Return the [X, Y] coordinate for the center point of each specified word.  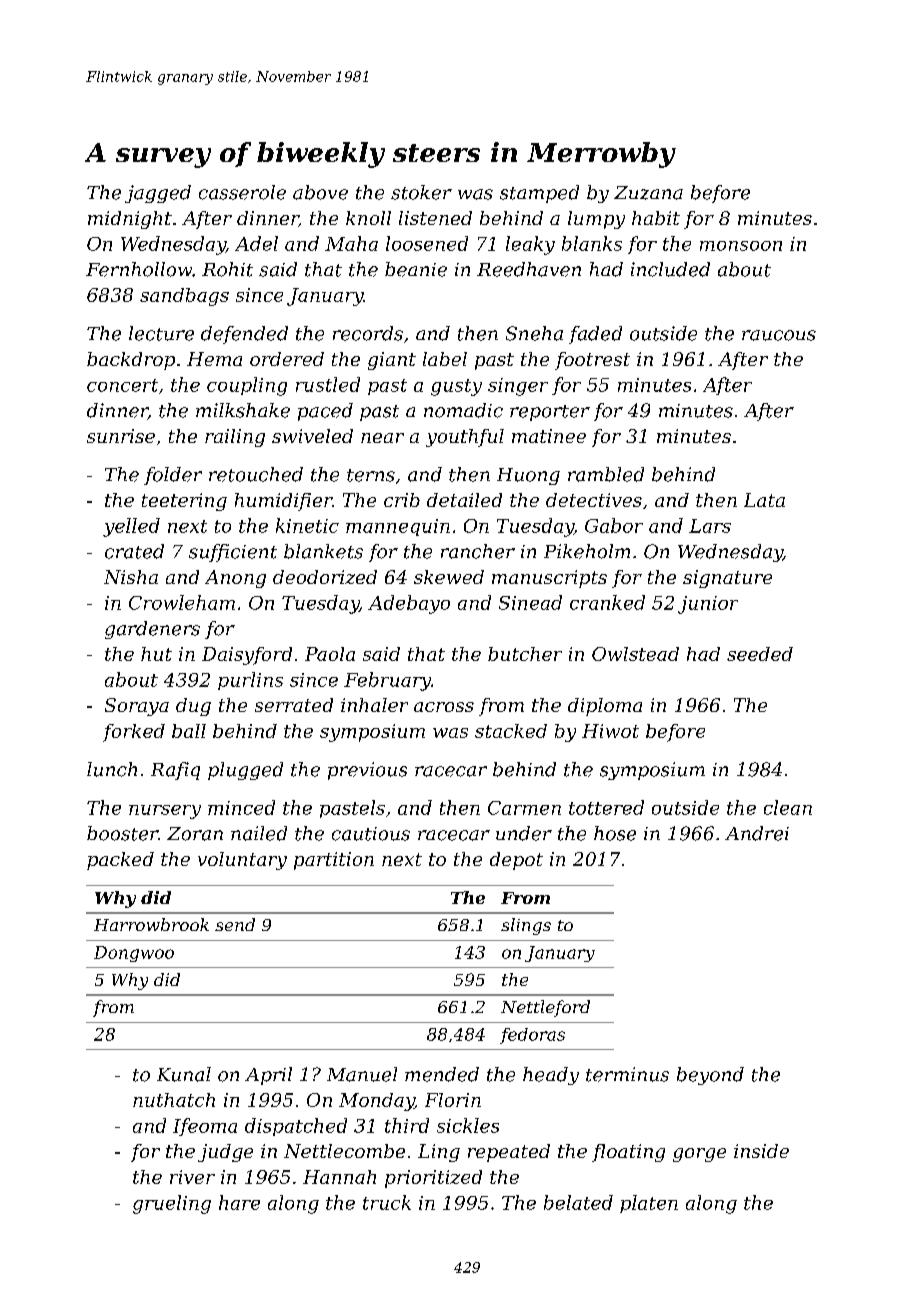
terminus [627, 1074]
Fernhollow [139, 269]
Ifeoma [205, 1127]
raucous [779, 335]
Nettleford [545, 1008]
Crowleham [182, 602]
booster [122, 833]
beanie [416, 269]
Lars [710, 526]
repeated [509, 1153]
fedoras [532, 1036]
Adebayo [409, 604]
